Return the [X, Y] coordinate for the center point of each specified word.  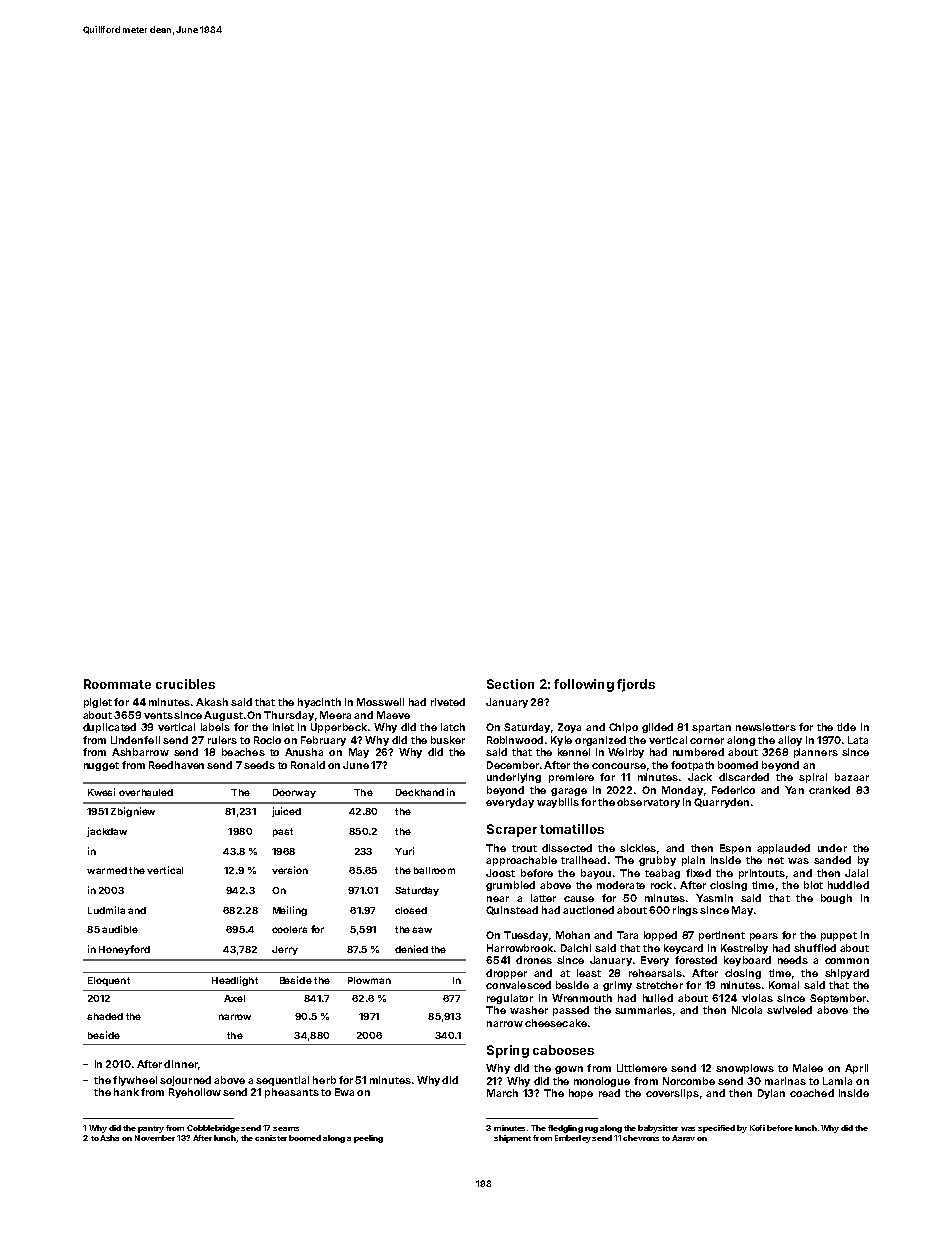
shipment [512, 1139]
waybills [558, 803]
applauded [783, 849]
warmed [107, 870]
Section [510, 684]
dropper [506, 974]
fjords [636, 685]
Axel [234, 998]
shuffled [815, 948]
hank [126, 1092]
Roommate [117, 684]
